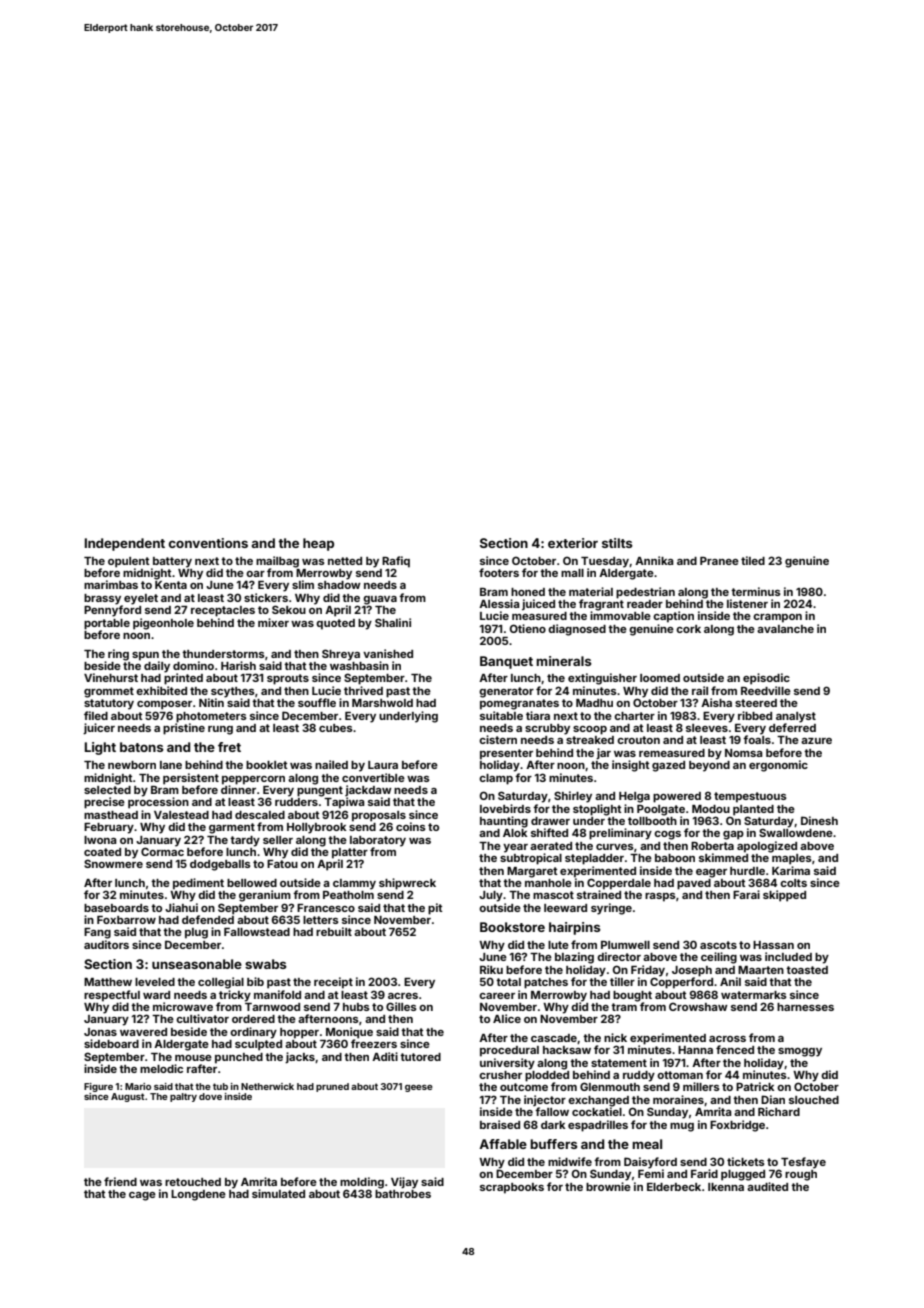 This screenshot has height=1308, width=924. Describe the element at coordinates (573, 543) in the screenshot. I see `exterior` at that location.
